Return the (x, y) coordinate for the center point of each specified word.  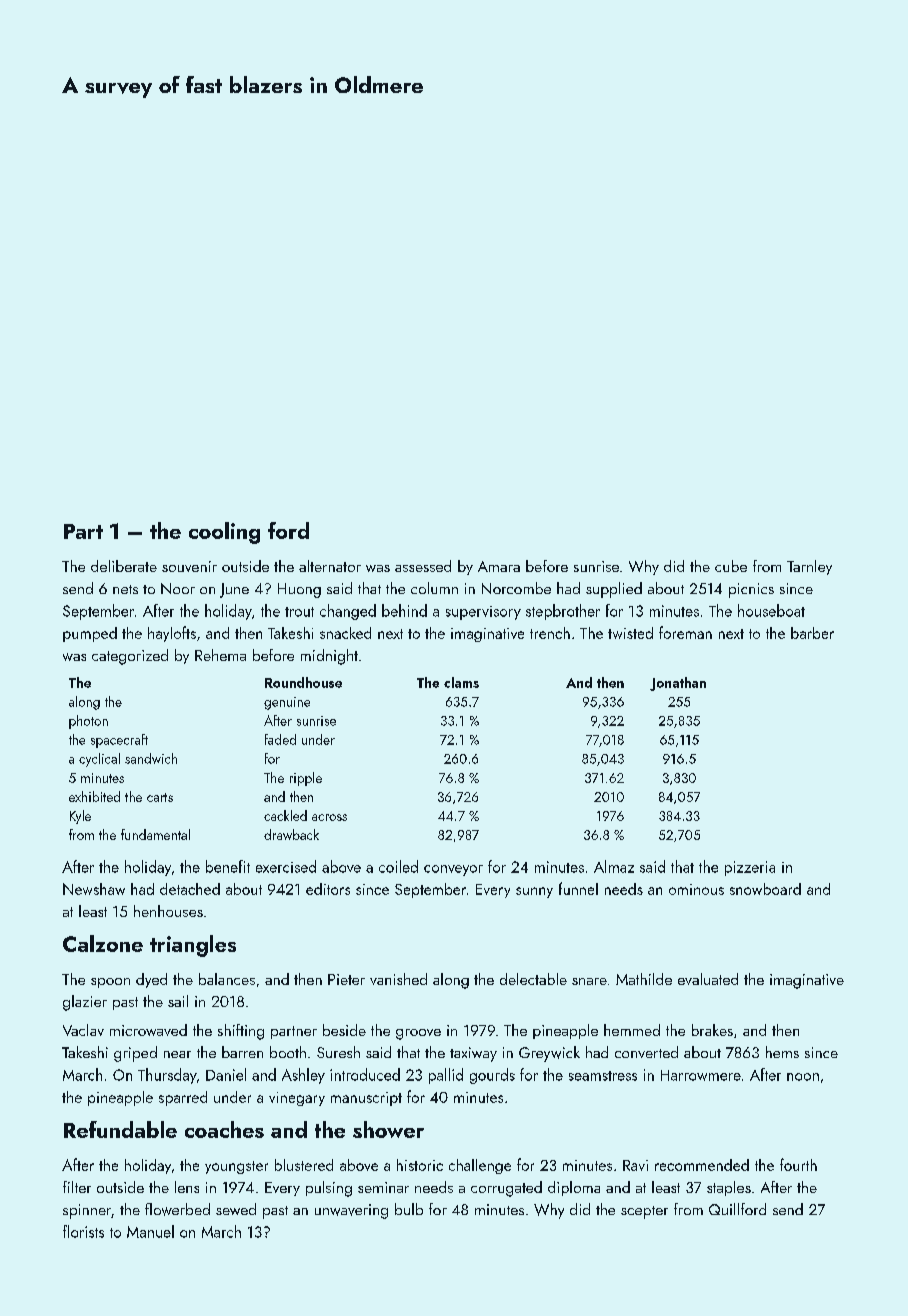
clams (461, 682)
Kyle (80, 817)
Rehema (220, 655)
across (329, 817)
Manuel (150, 1231)
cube (731, 566)
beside (344, 1030)
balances (227, 979)
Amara (499, 566)
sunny (534, 892)
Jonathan (678, 684)
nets (125, 589)
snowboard (765, 889)
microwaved (148, 1030)
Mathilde (644, 979)
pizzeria (750, 868)
